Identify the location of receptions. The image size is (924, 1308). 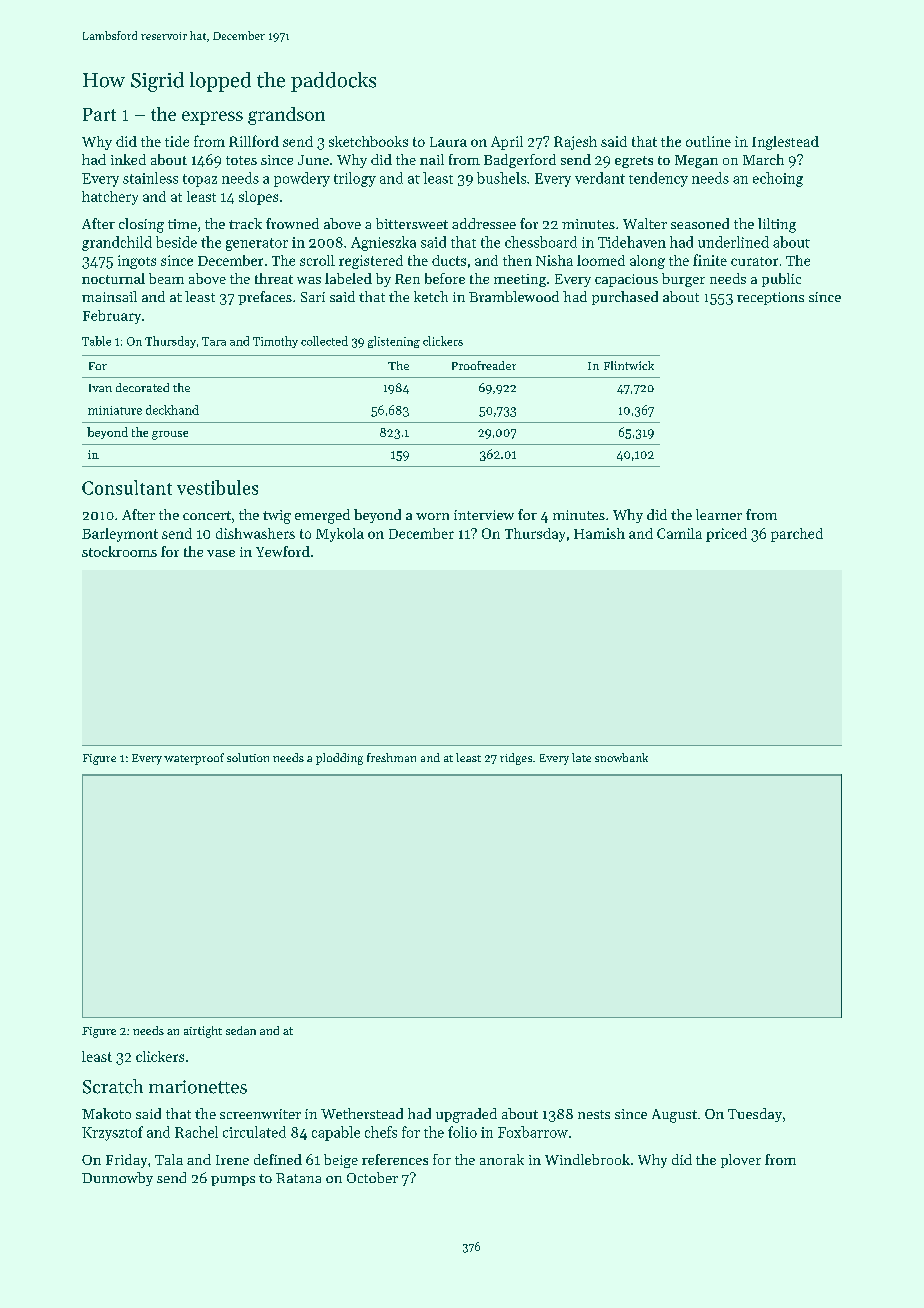
(770, 298).
